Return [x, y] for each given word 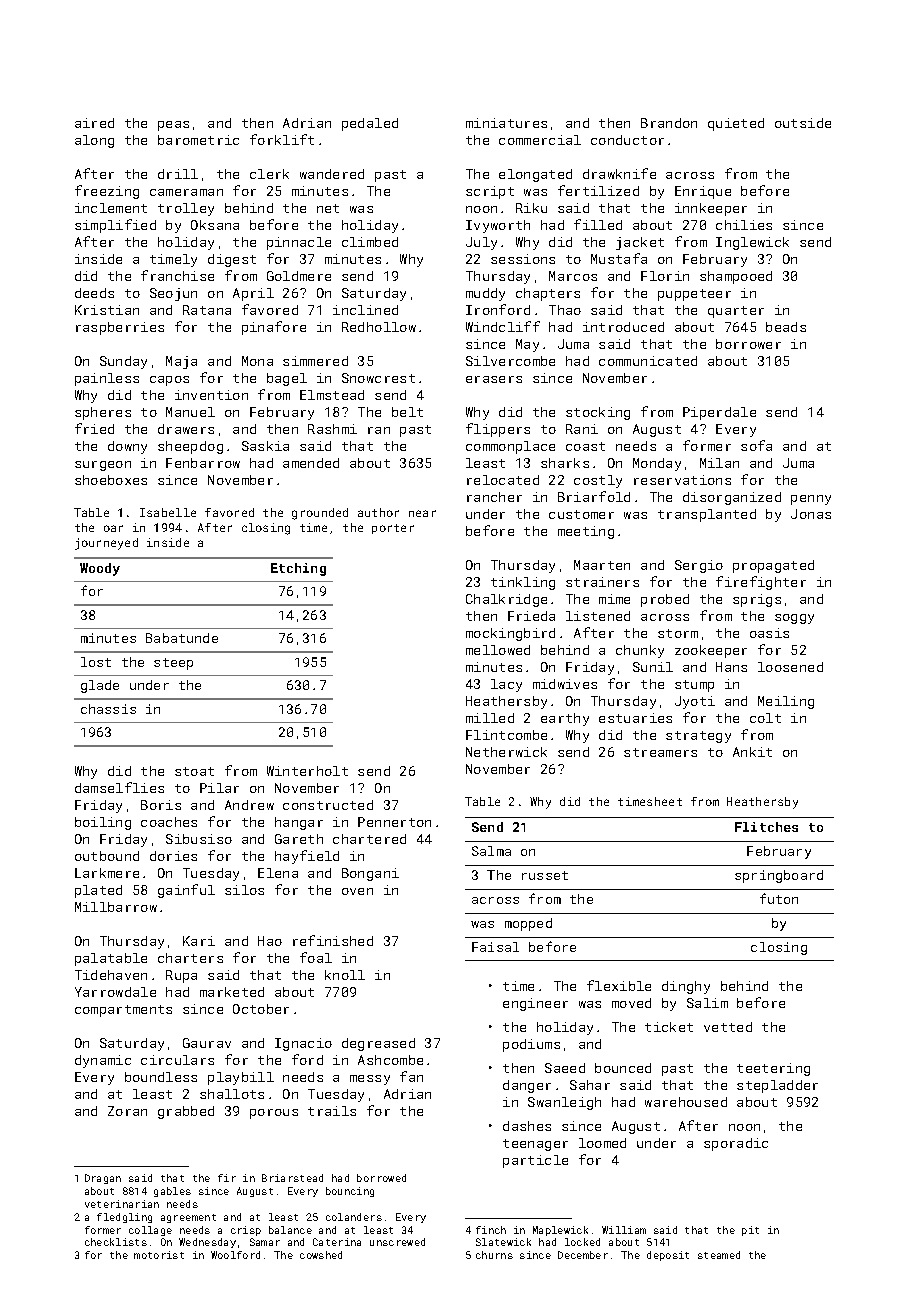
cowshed [321, 1255]
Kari [199, 941]
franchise [177, 275]
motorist [159, 1255]
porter [393, 529]
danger [527, 1086]
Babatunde [182, 638]
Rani [582, 429]
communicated [648, 361]
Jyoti [695, 702]
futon [779, 898]
